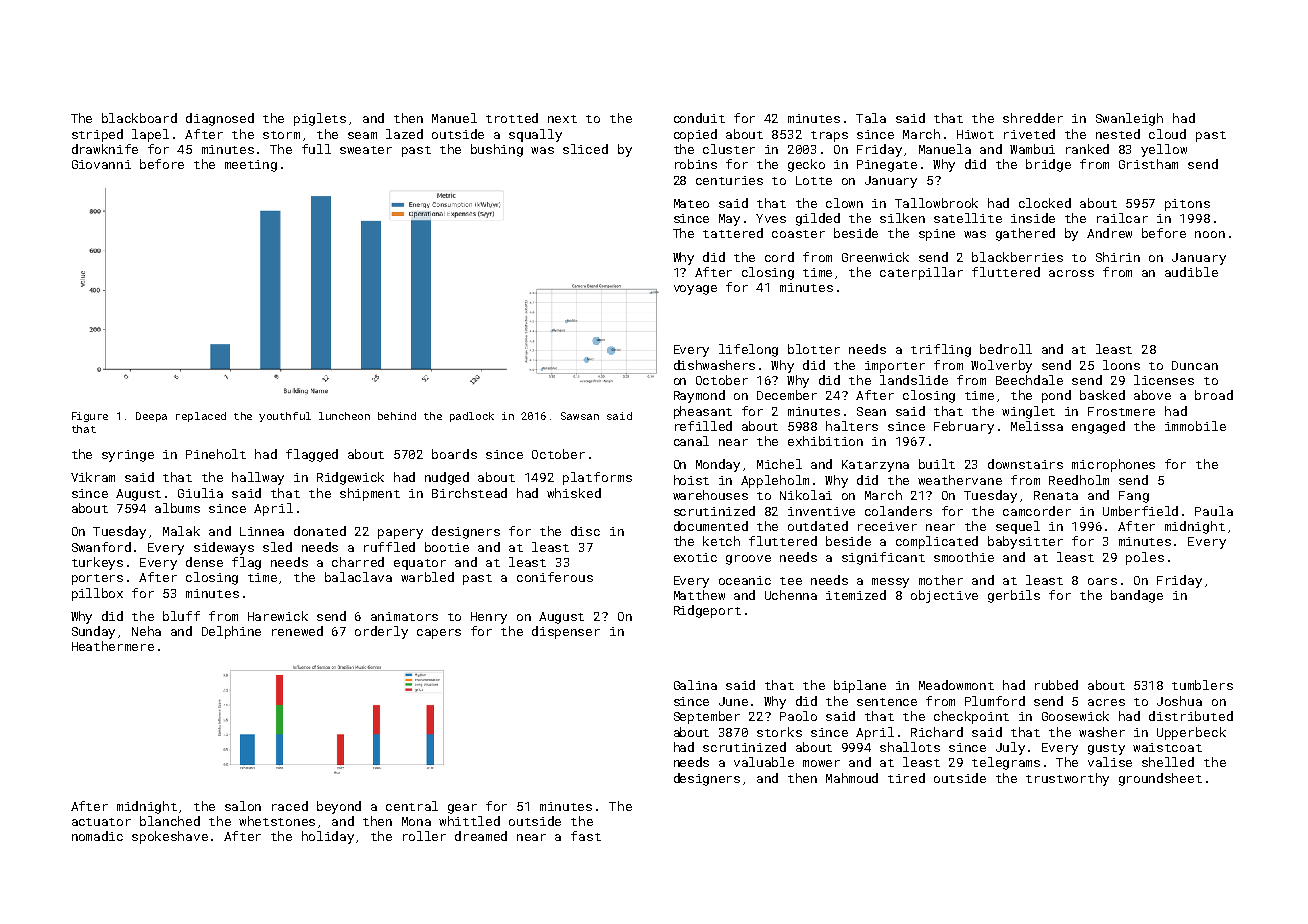 This screenshot has width=1308, height=924. What do you see at coordinates (97, 579) in the screenshot?
I see `porters` at bounding box center [97, 579].
